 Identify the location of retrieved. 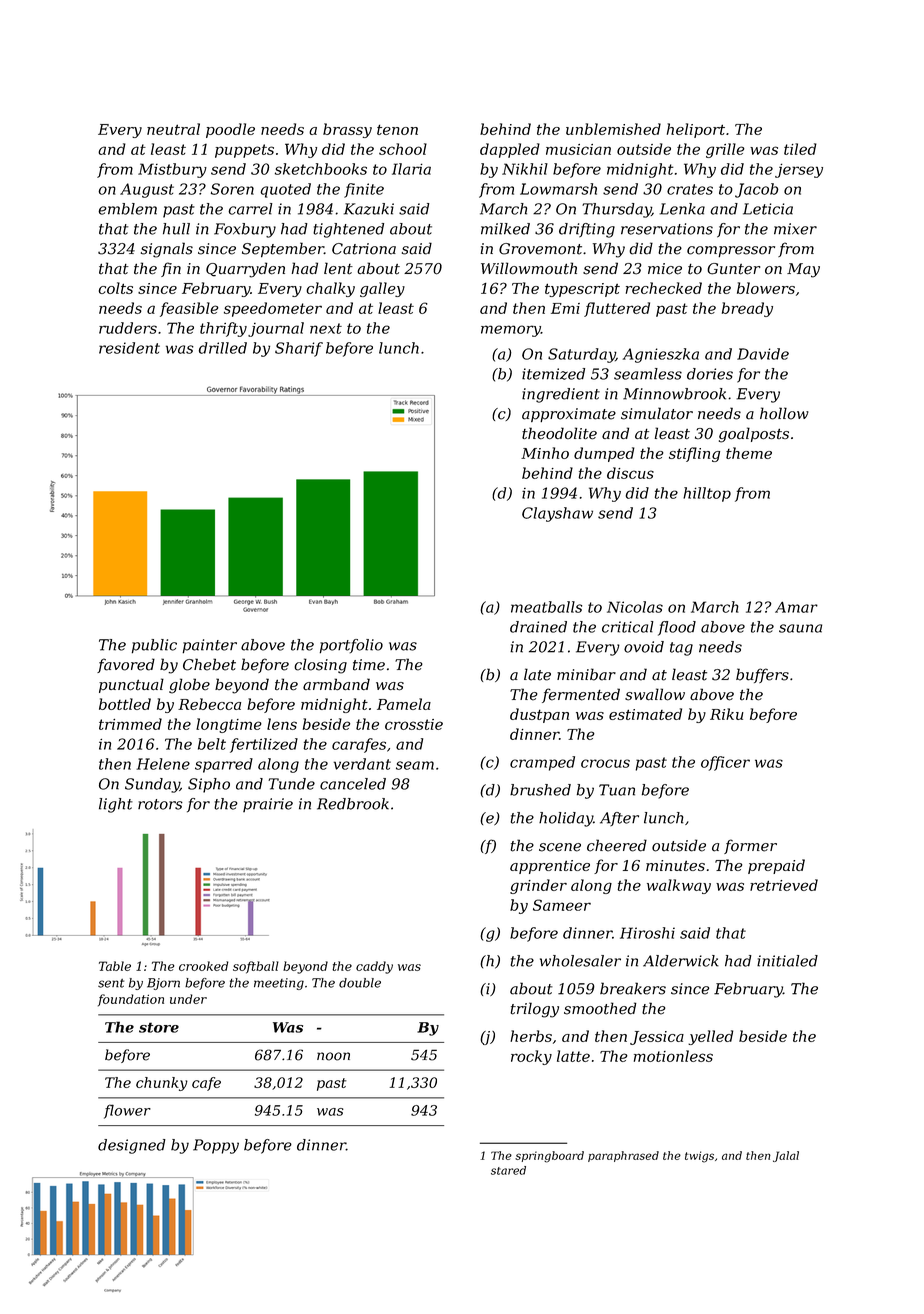
(784, 885).
